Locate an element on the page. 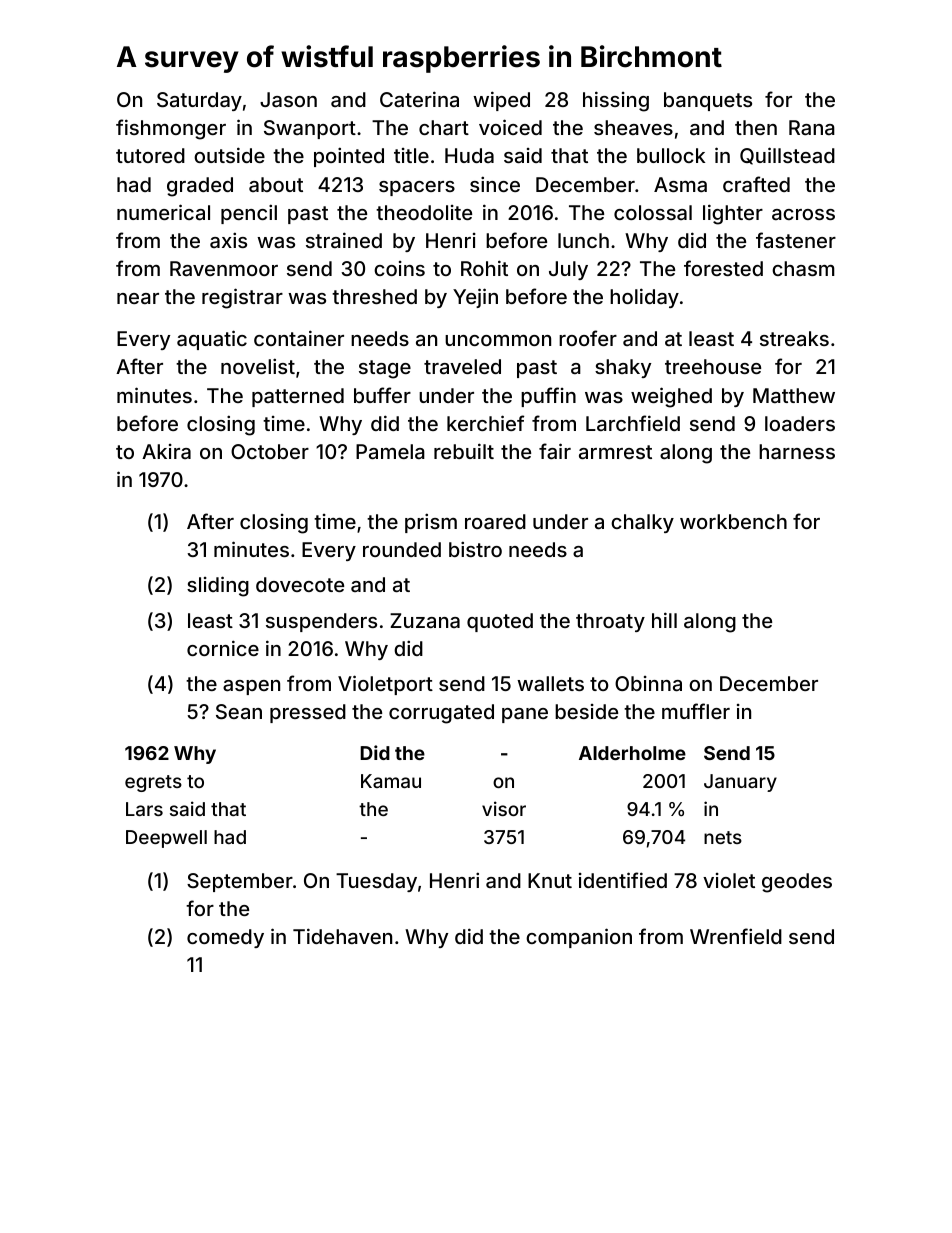 The width and height of the page is (952, 1233). banquets is located at coordinates (708, 101).
